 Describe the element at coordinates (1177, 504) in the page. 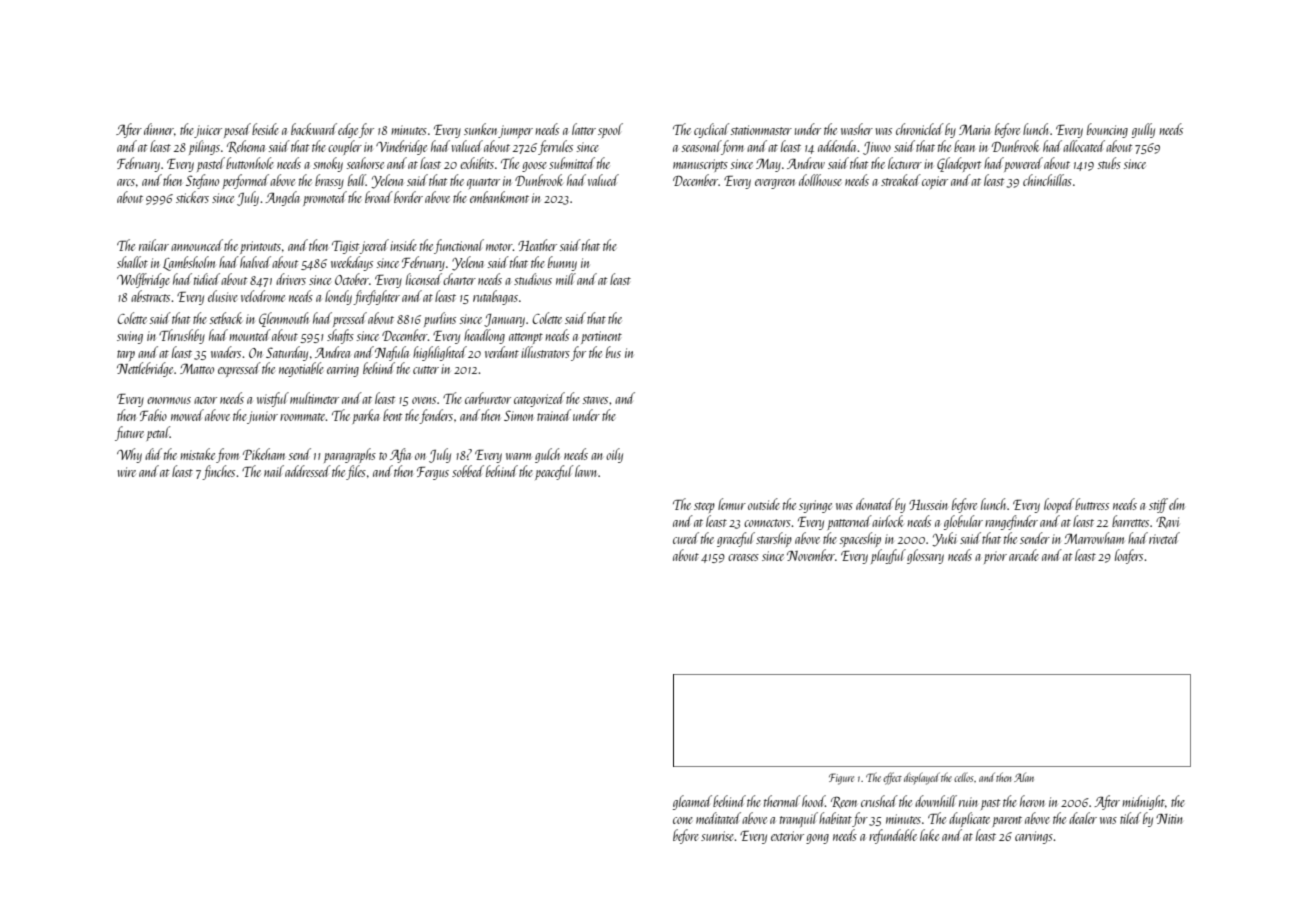

I see `elm` at that location.
